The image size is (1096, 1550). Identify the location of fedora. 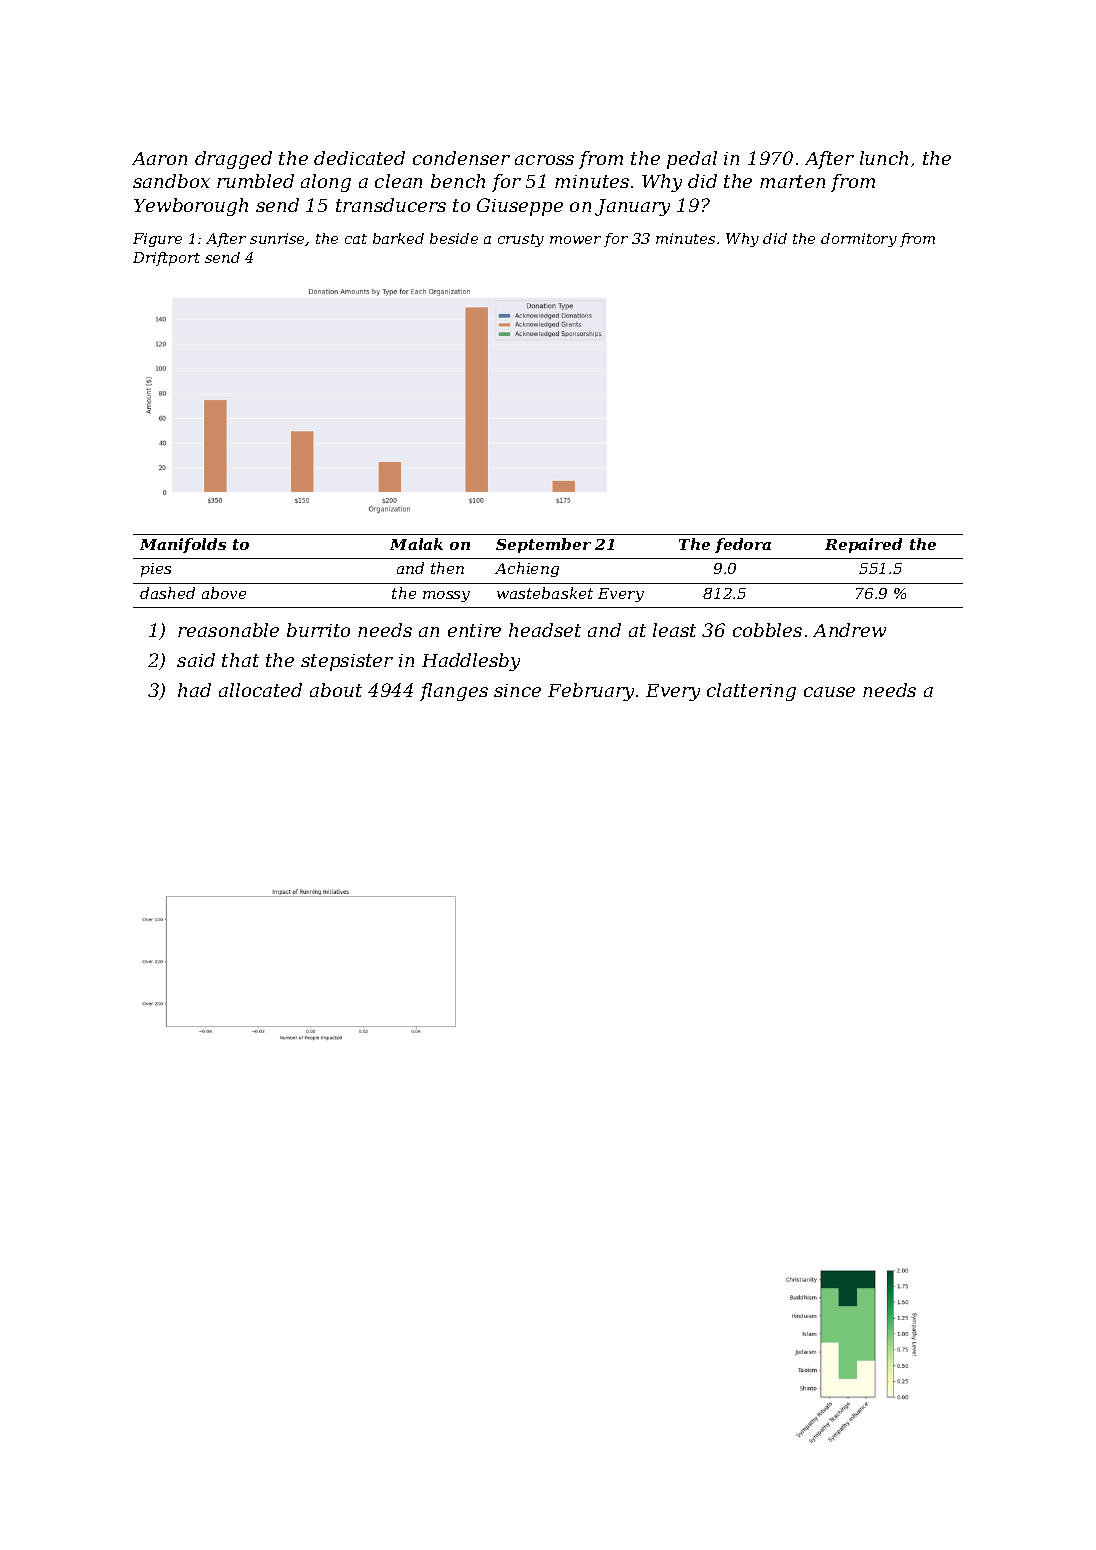
(743, 545).
